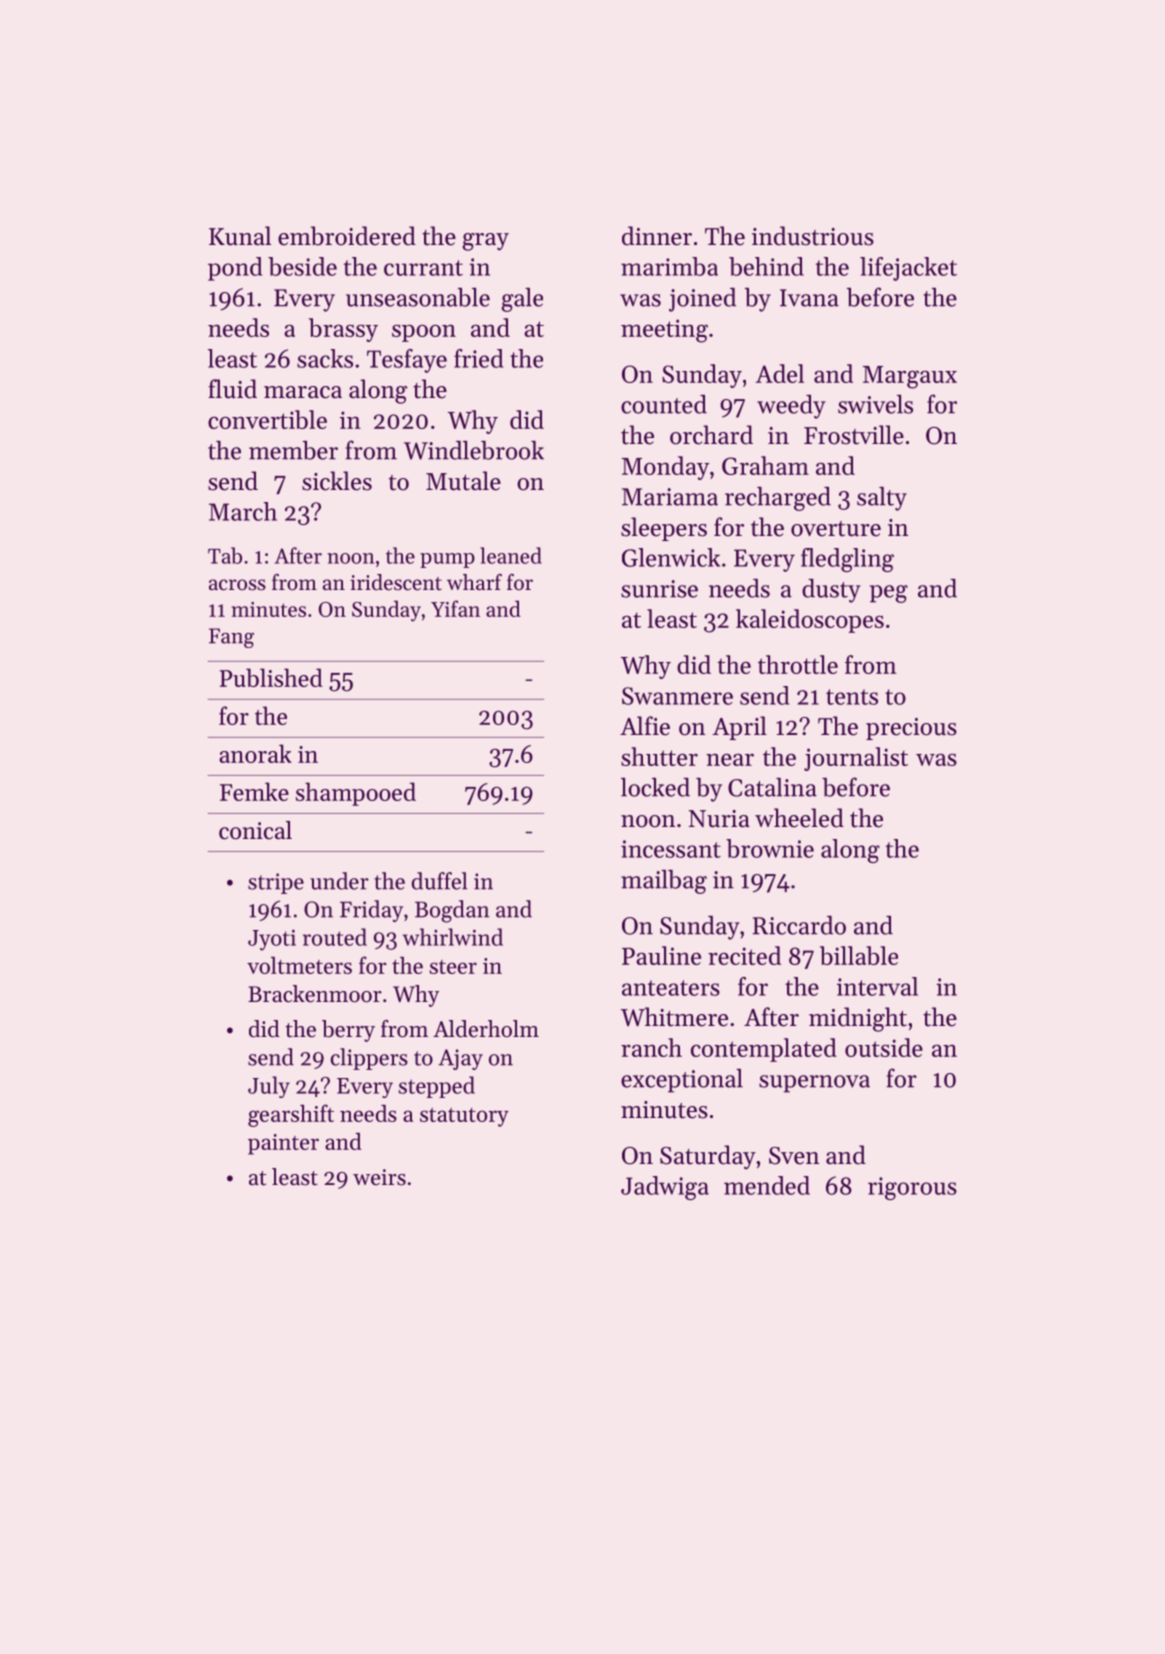 This screenshot has width=1165, height=1654. What do you see at coordinates (440, 881) in the screenshot?
I see `duffel` at bounding box center [440, 881].
